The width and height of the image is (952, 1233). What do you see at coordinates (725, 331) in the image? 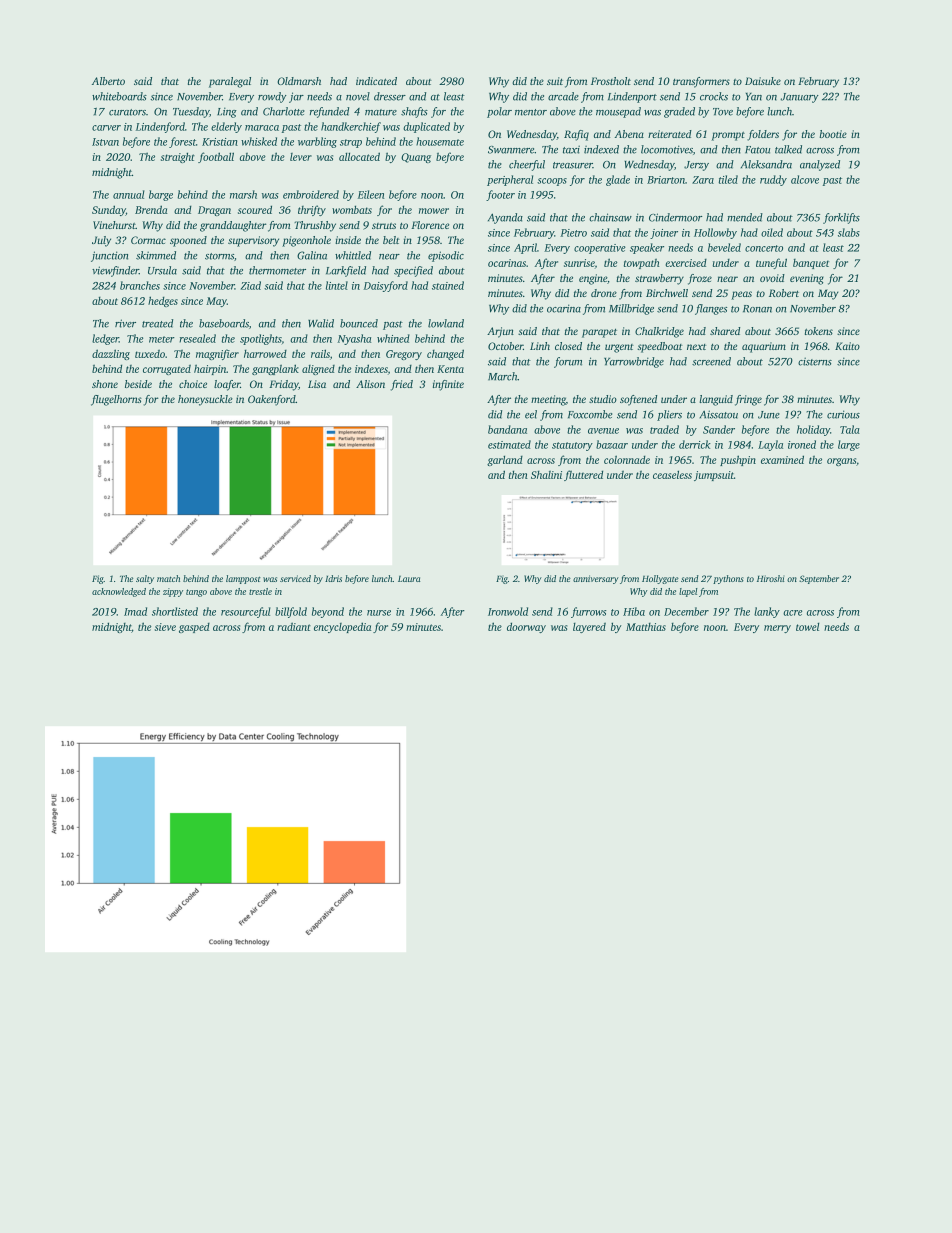
I see `shared` at bounding box center [725, 331].
